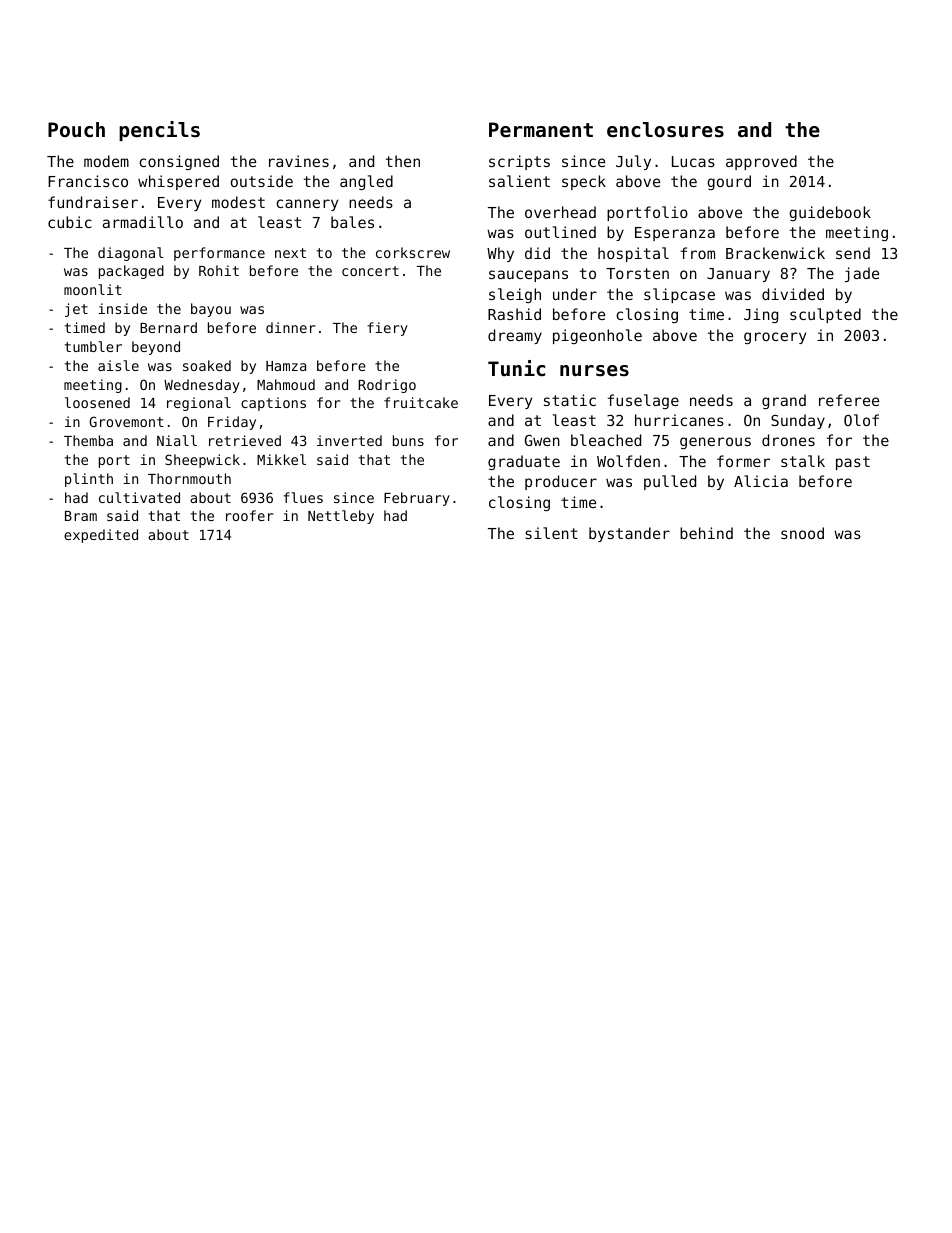 The width and height of the screenshot is (952, 1233). I want to click on pigeonhole, so click(597, 336).
